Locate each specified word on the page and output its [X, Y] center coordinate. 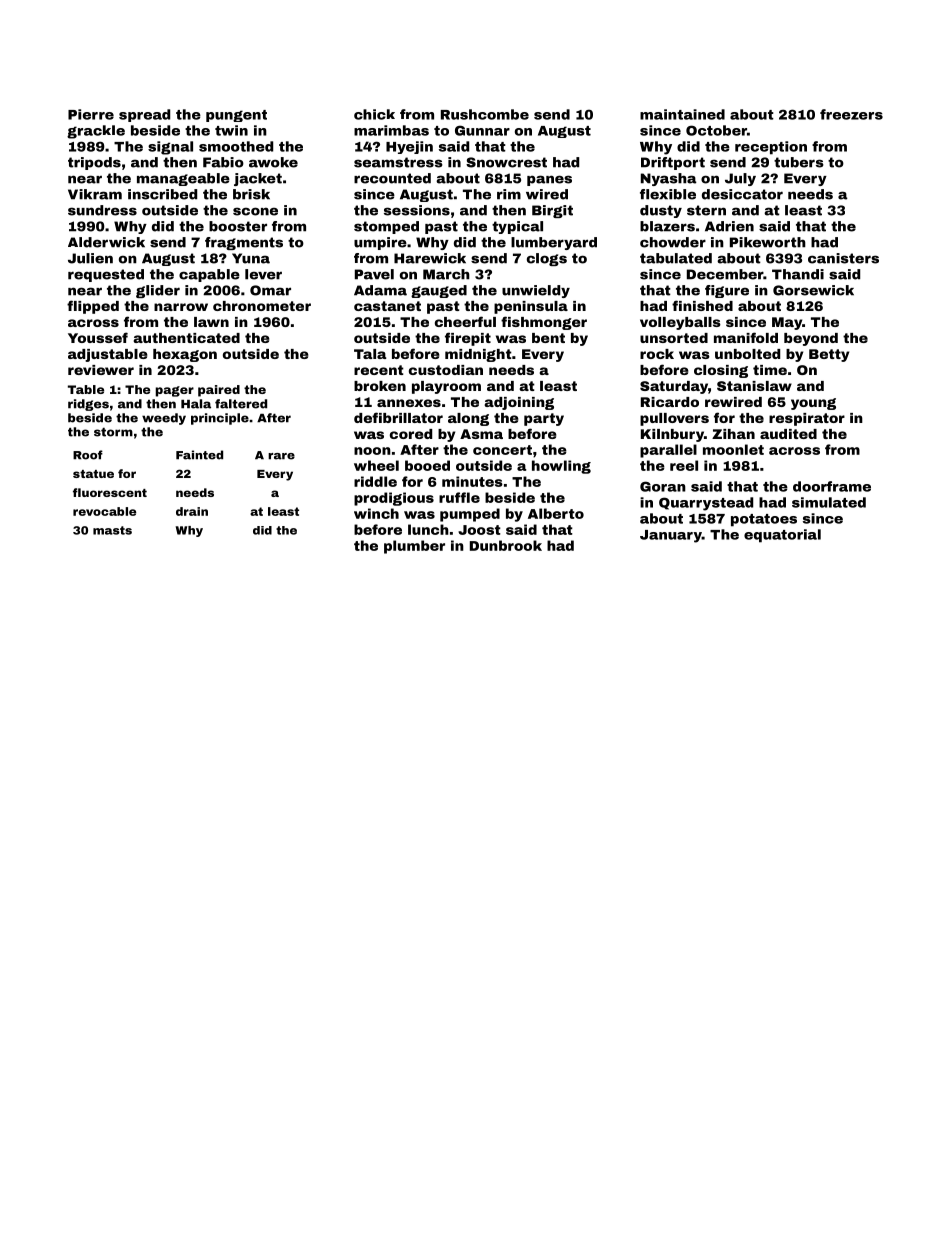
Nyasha [669, 179]
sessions [417, 210]
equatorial [782, 536]
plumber [414, 547]
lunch [428, 529]
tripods [94, 163]
